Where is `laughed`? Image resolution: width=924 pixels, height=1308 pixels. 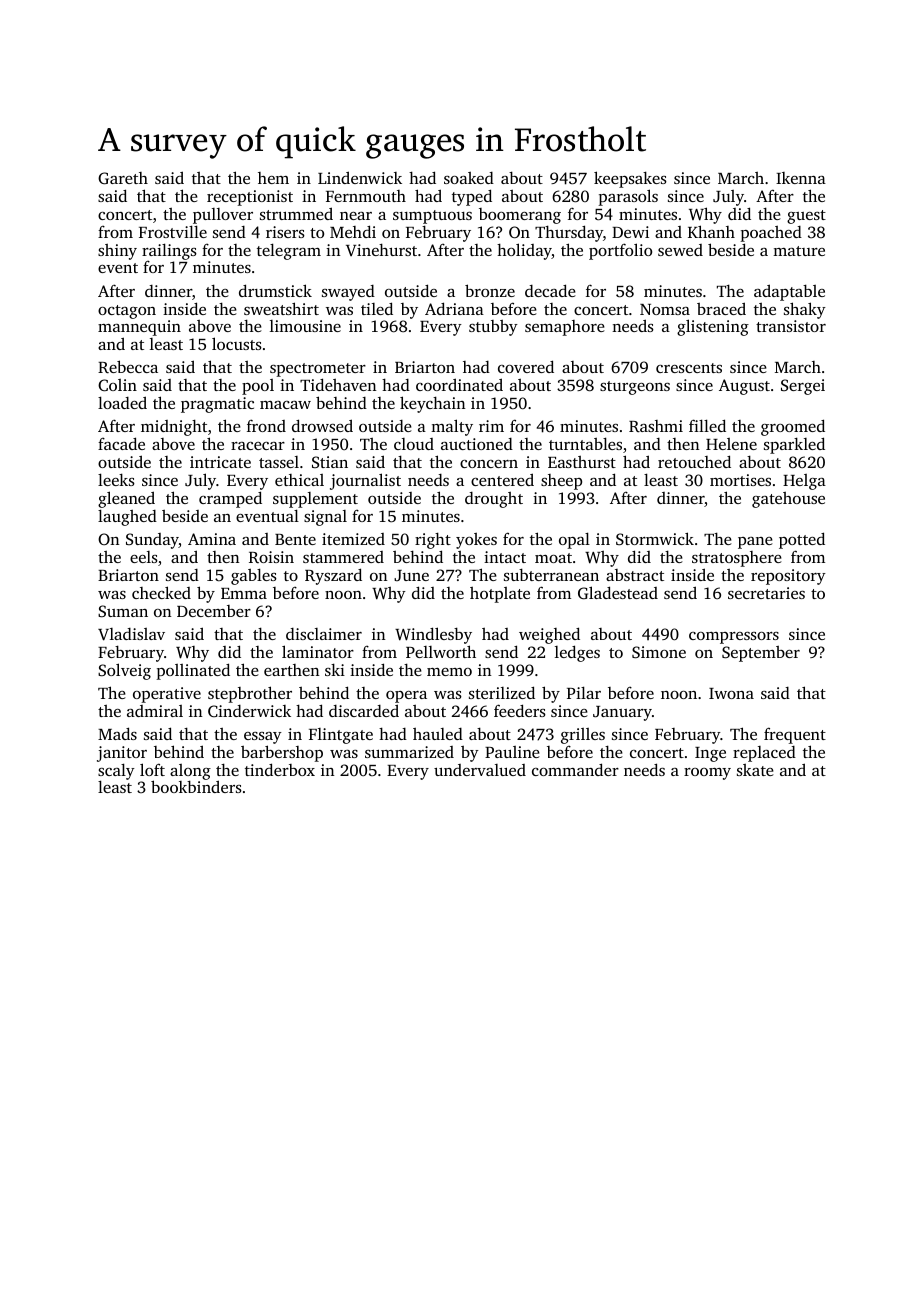 laughed is located at coordinates (127, 517).
